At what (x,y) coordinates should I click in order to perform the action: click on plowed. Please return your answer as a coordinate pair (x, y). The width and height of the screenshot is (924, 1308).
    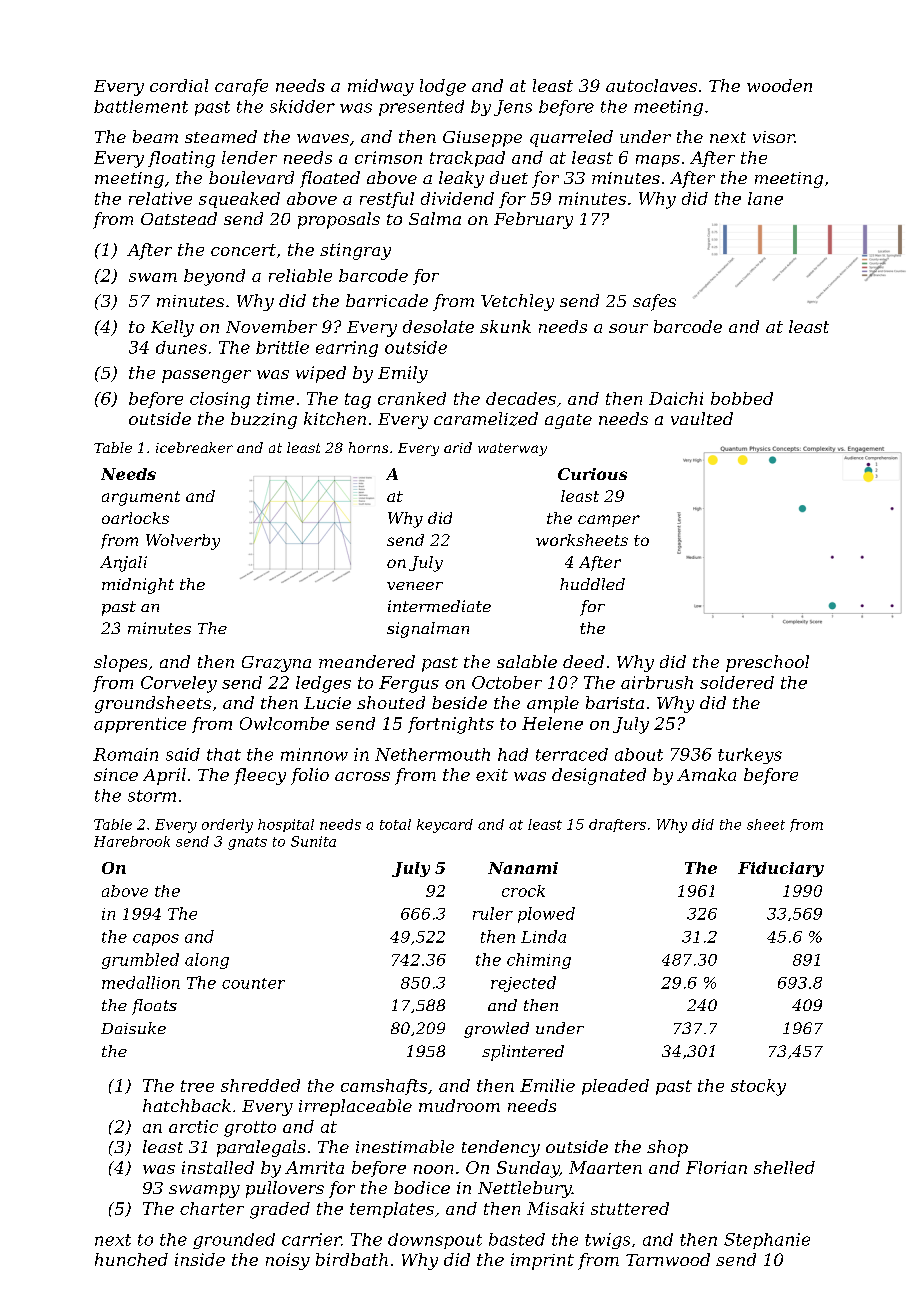
    Looking at the image, I should click on (546, 915).
